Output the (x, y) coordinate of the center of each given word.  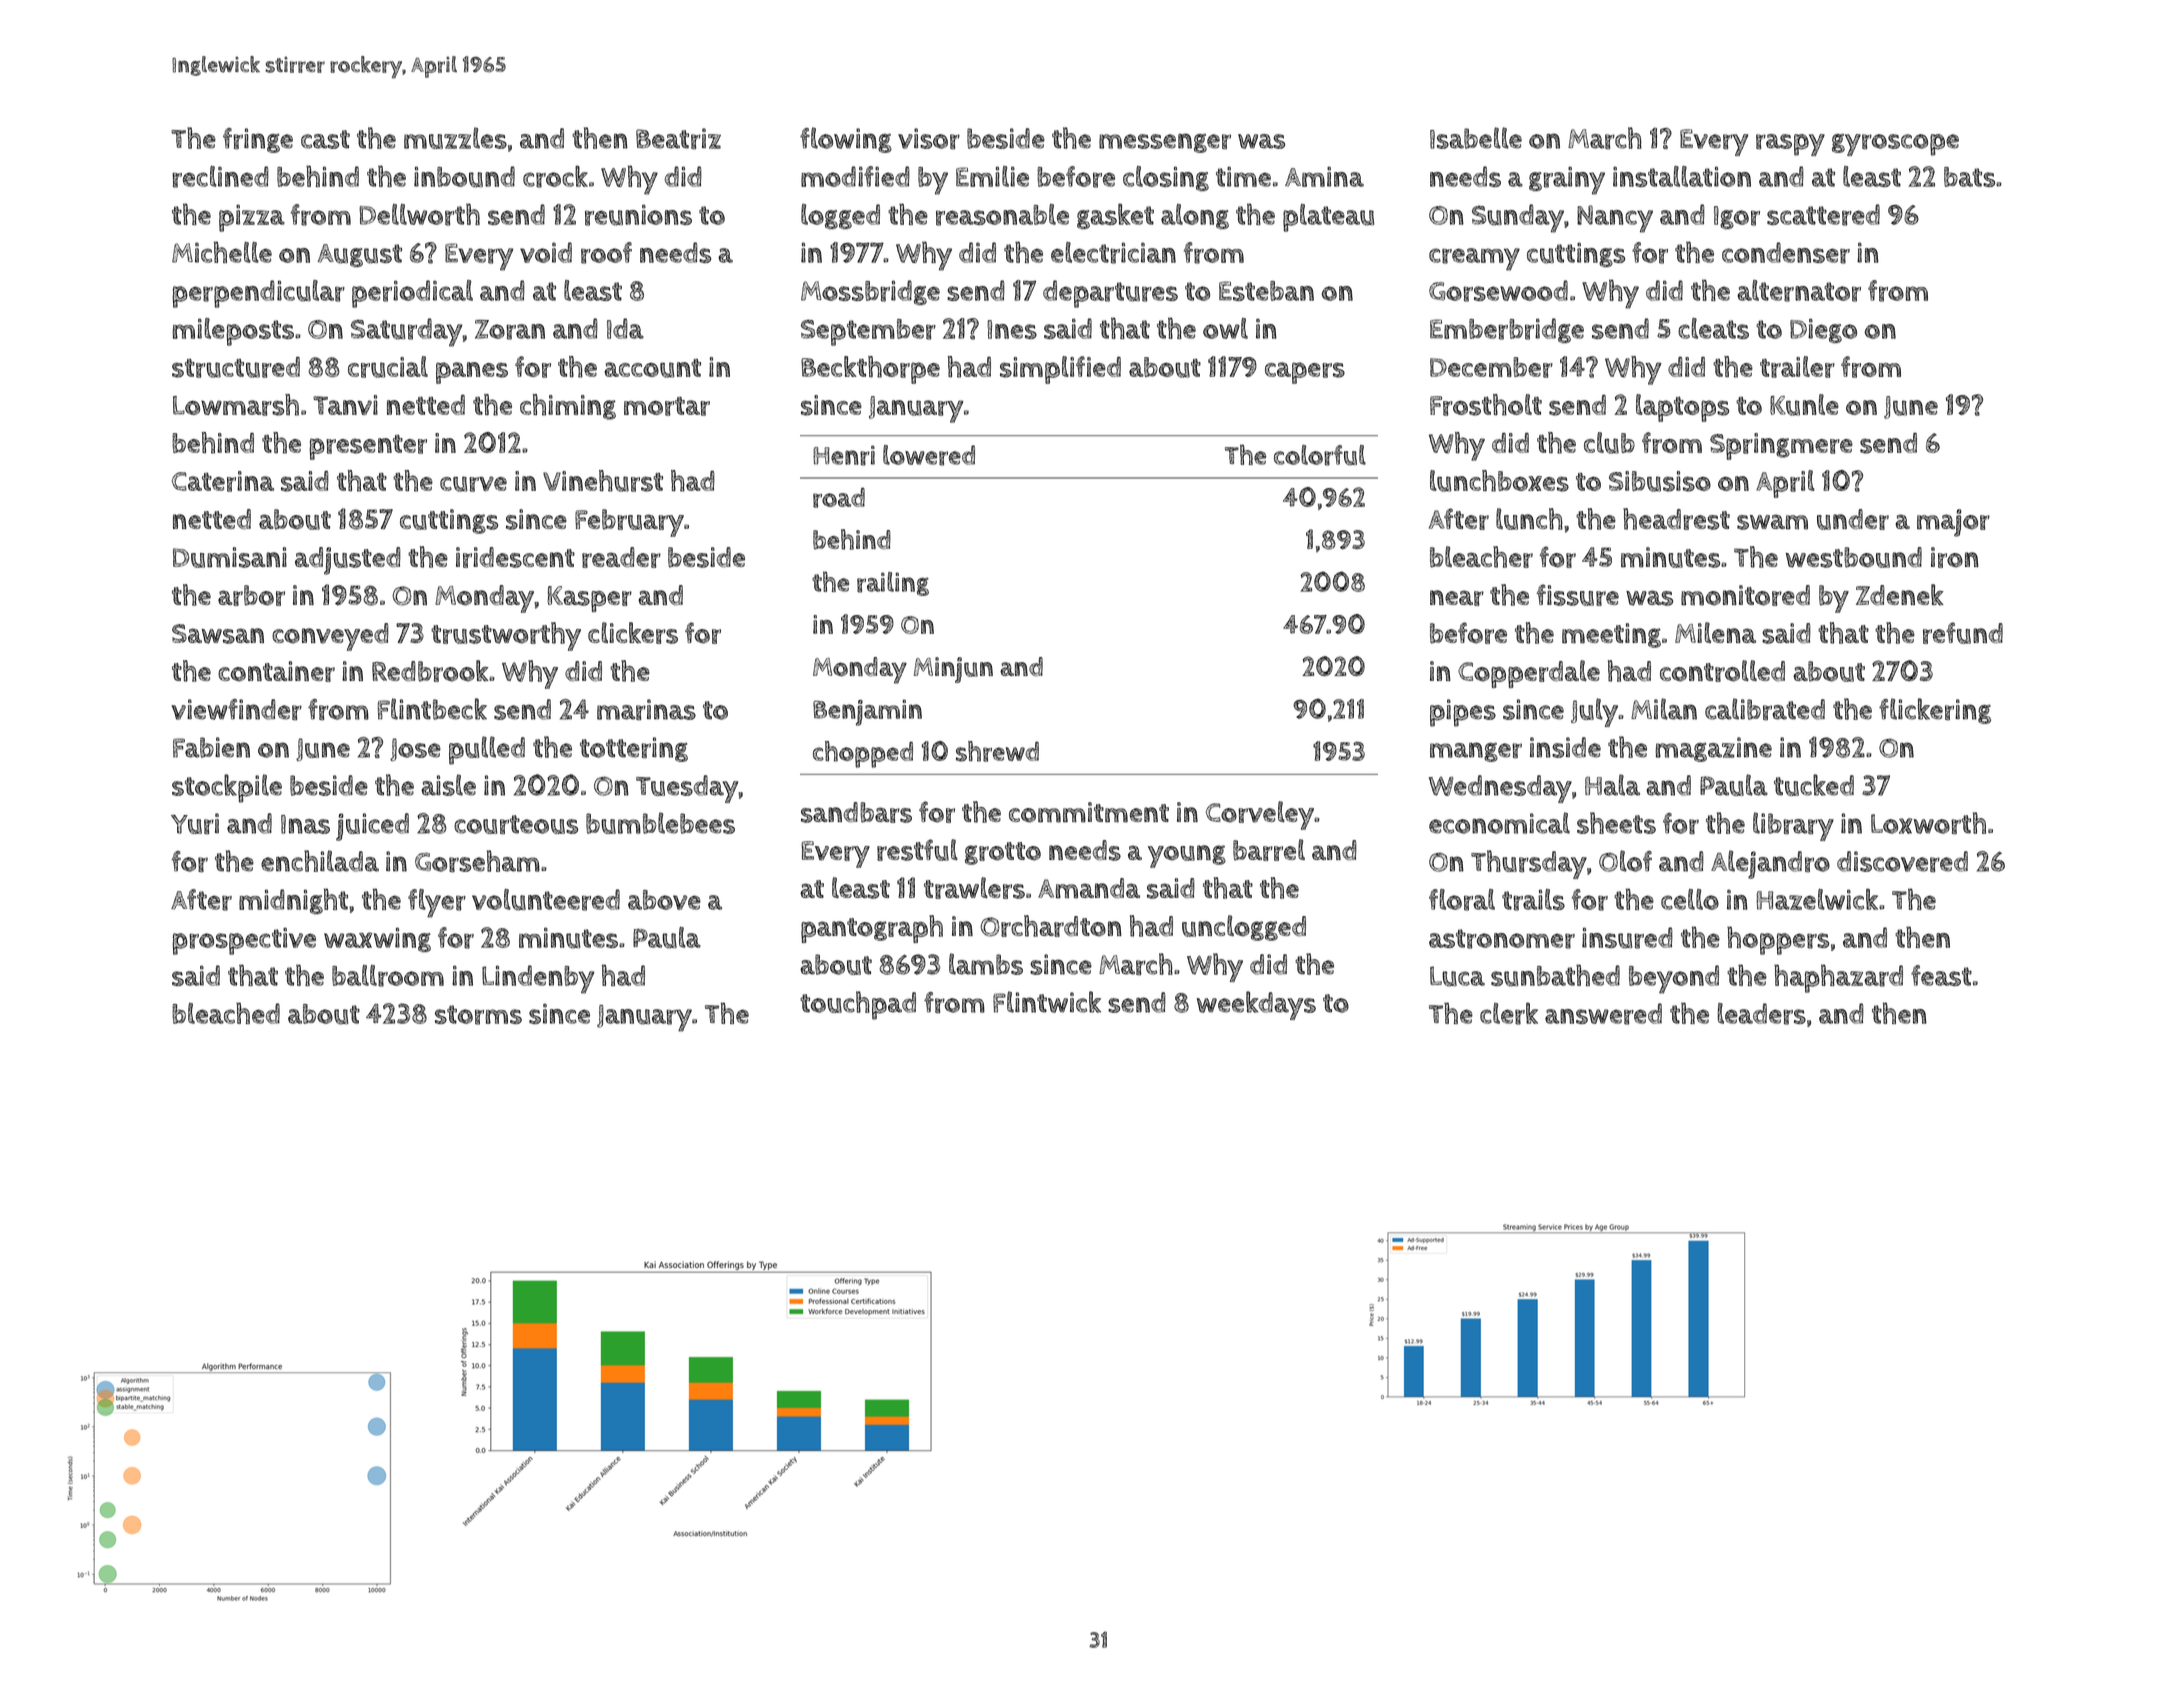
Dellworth (419, 214)
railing (893, 584)
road (839, 498)
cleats (1713, 328)
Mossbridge (870, 293)
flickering (1935, 711)
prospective (244, 941)
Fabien (211, 747)
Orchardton (1051, 926)
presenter (368, 447)
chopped (863, 754)
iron (1955, 557)
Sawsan (218, 634)
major (1953, 523)
